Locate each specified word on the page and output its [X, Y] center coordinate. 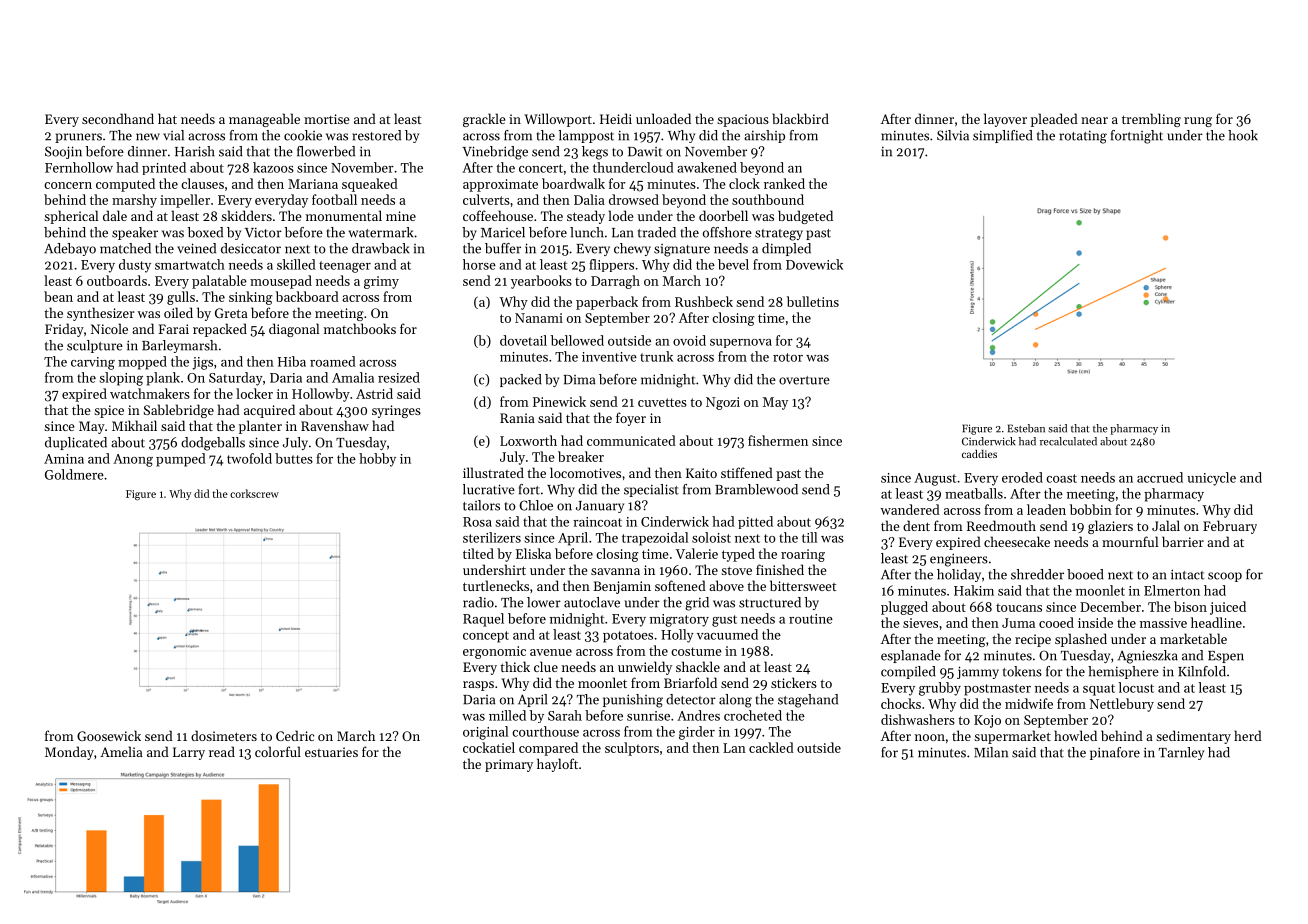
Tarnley [1181, 753]
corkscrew [254, 493]
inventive [609, 357]
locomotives [585, 472]
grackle [484, 120]
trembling [1151, 120]
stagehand [808, 701]
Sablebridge [179, 411]
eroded [1022, 477]
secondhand [118, 118]
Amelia [121, 751]
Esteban [1026, 428]
